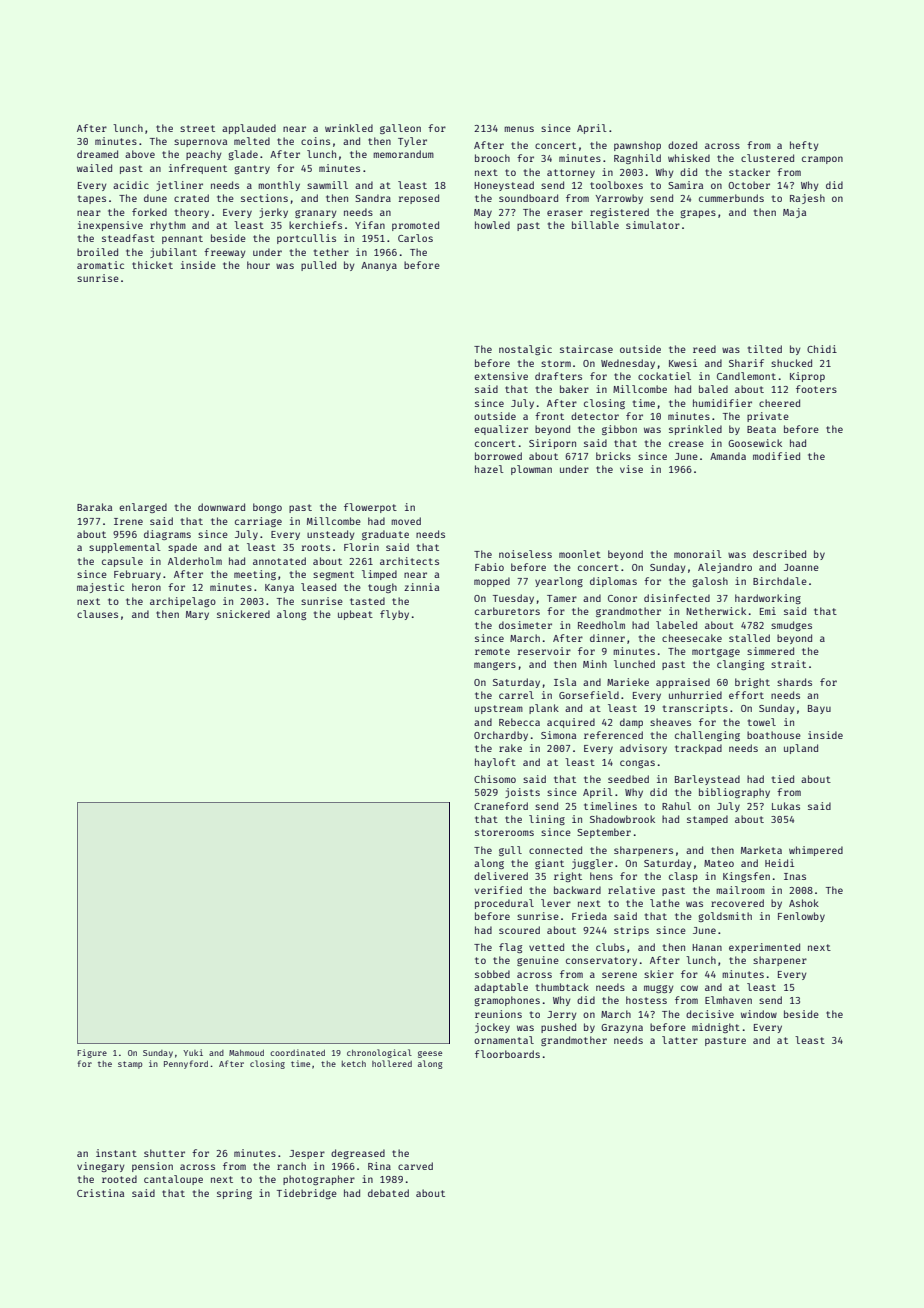 The image size is (924, 1308). What do you see at coordinates (682, 145) in the page?
I see `dozed` at bounding box center [682, 145].
